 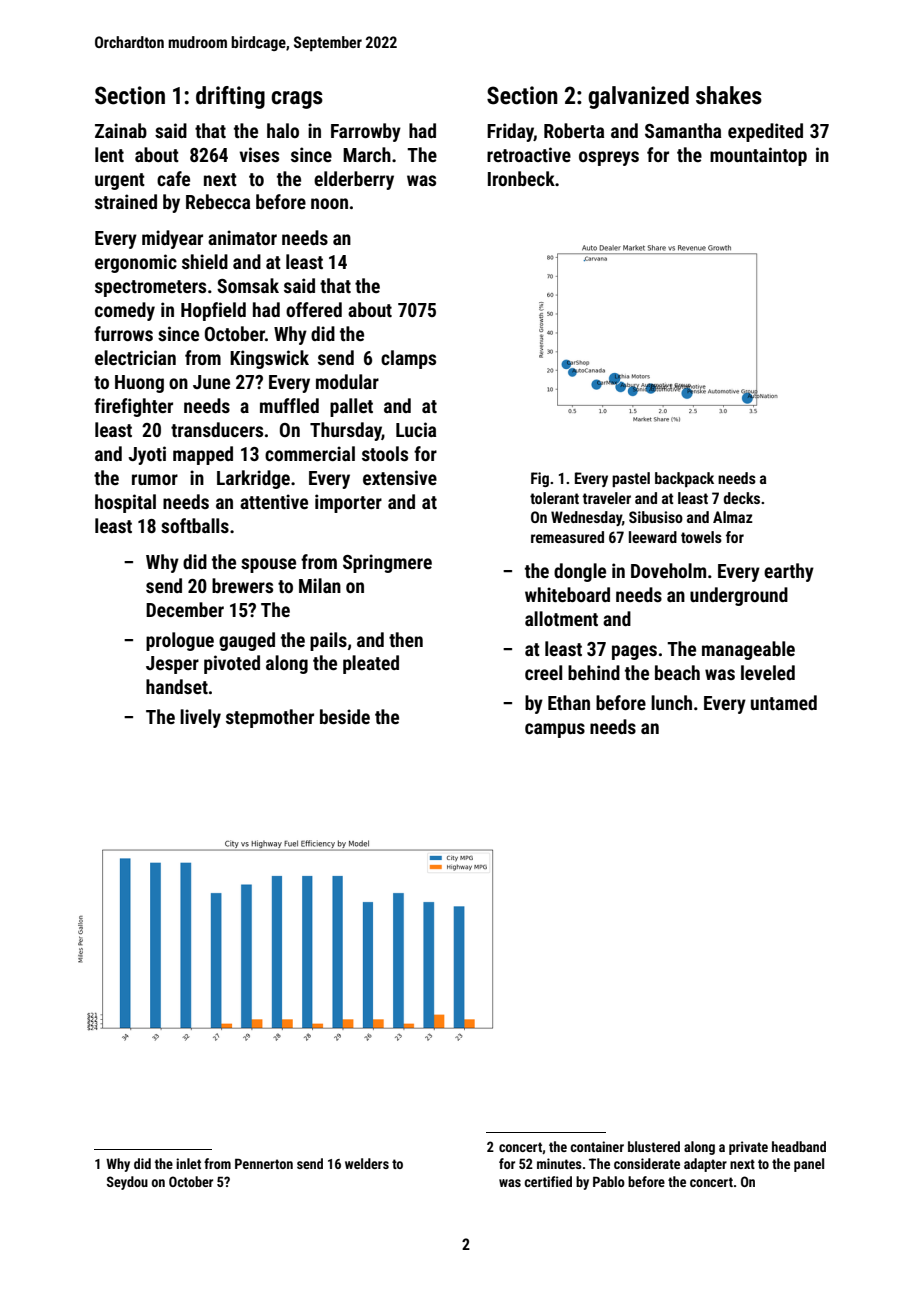 I want to click on Seydou, so click(x=127, y=1183).
